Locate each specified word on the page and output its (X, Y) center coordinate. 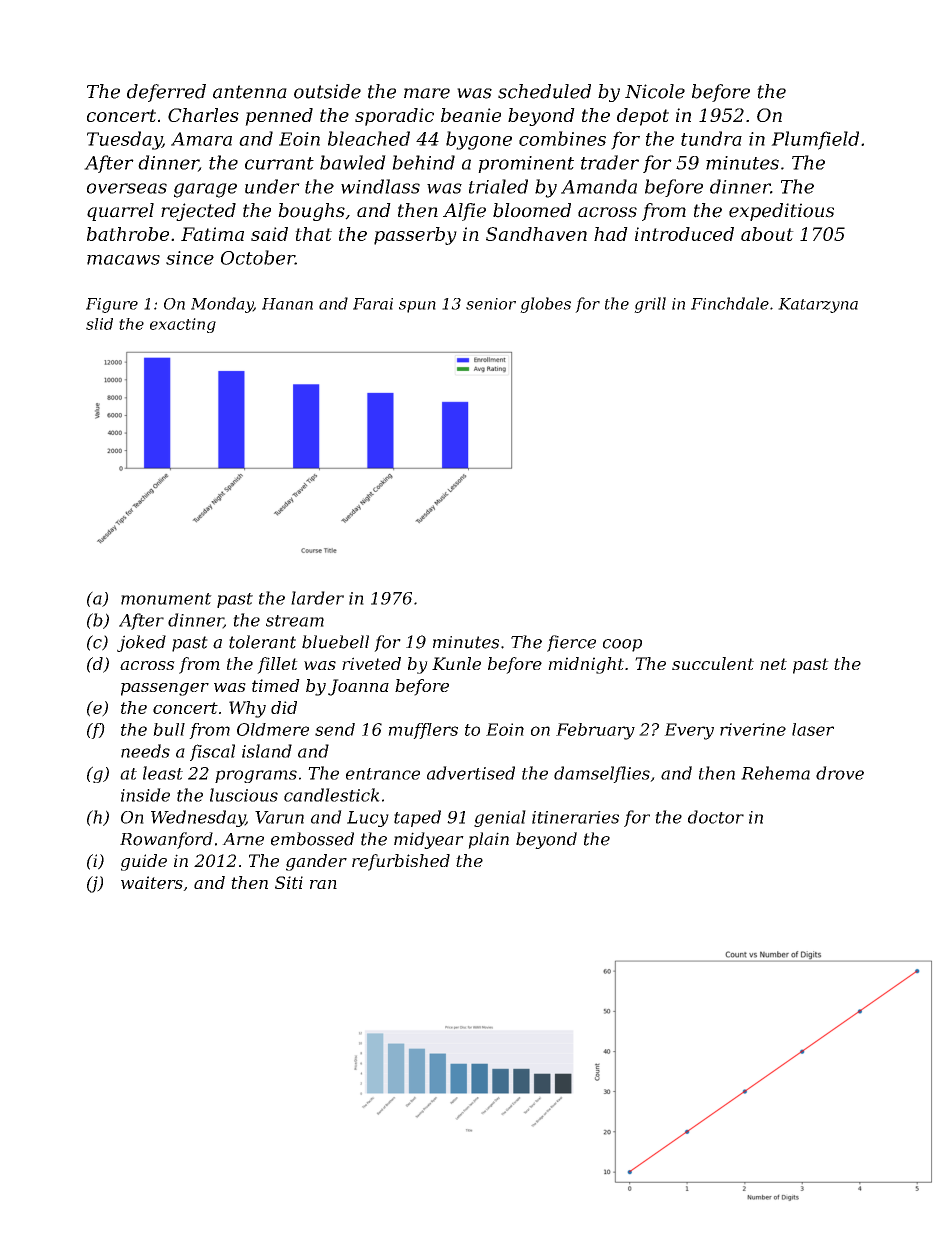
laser (813, 729)
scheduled (544, 91)
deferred (166, 93)
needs (145, 751)
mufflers (423, 731)
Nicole (655, 91)
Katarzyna (818, 305)
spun (417, 307)
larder (317, 598)
